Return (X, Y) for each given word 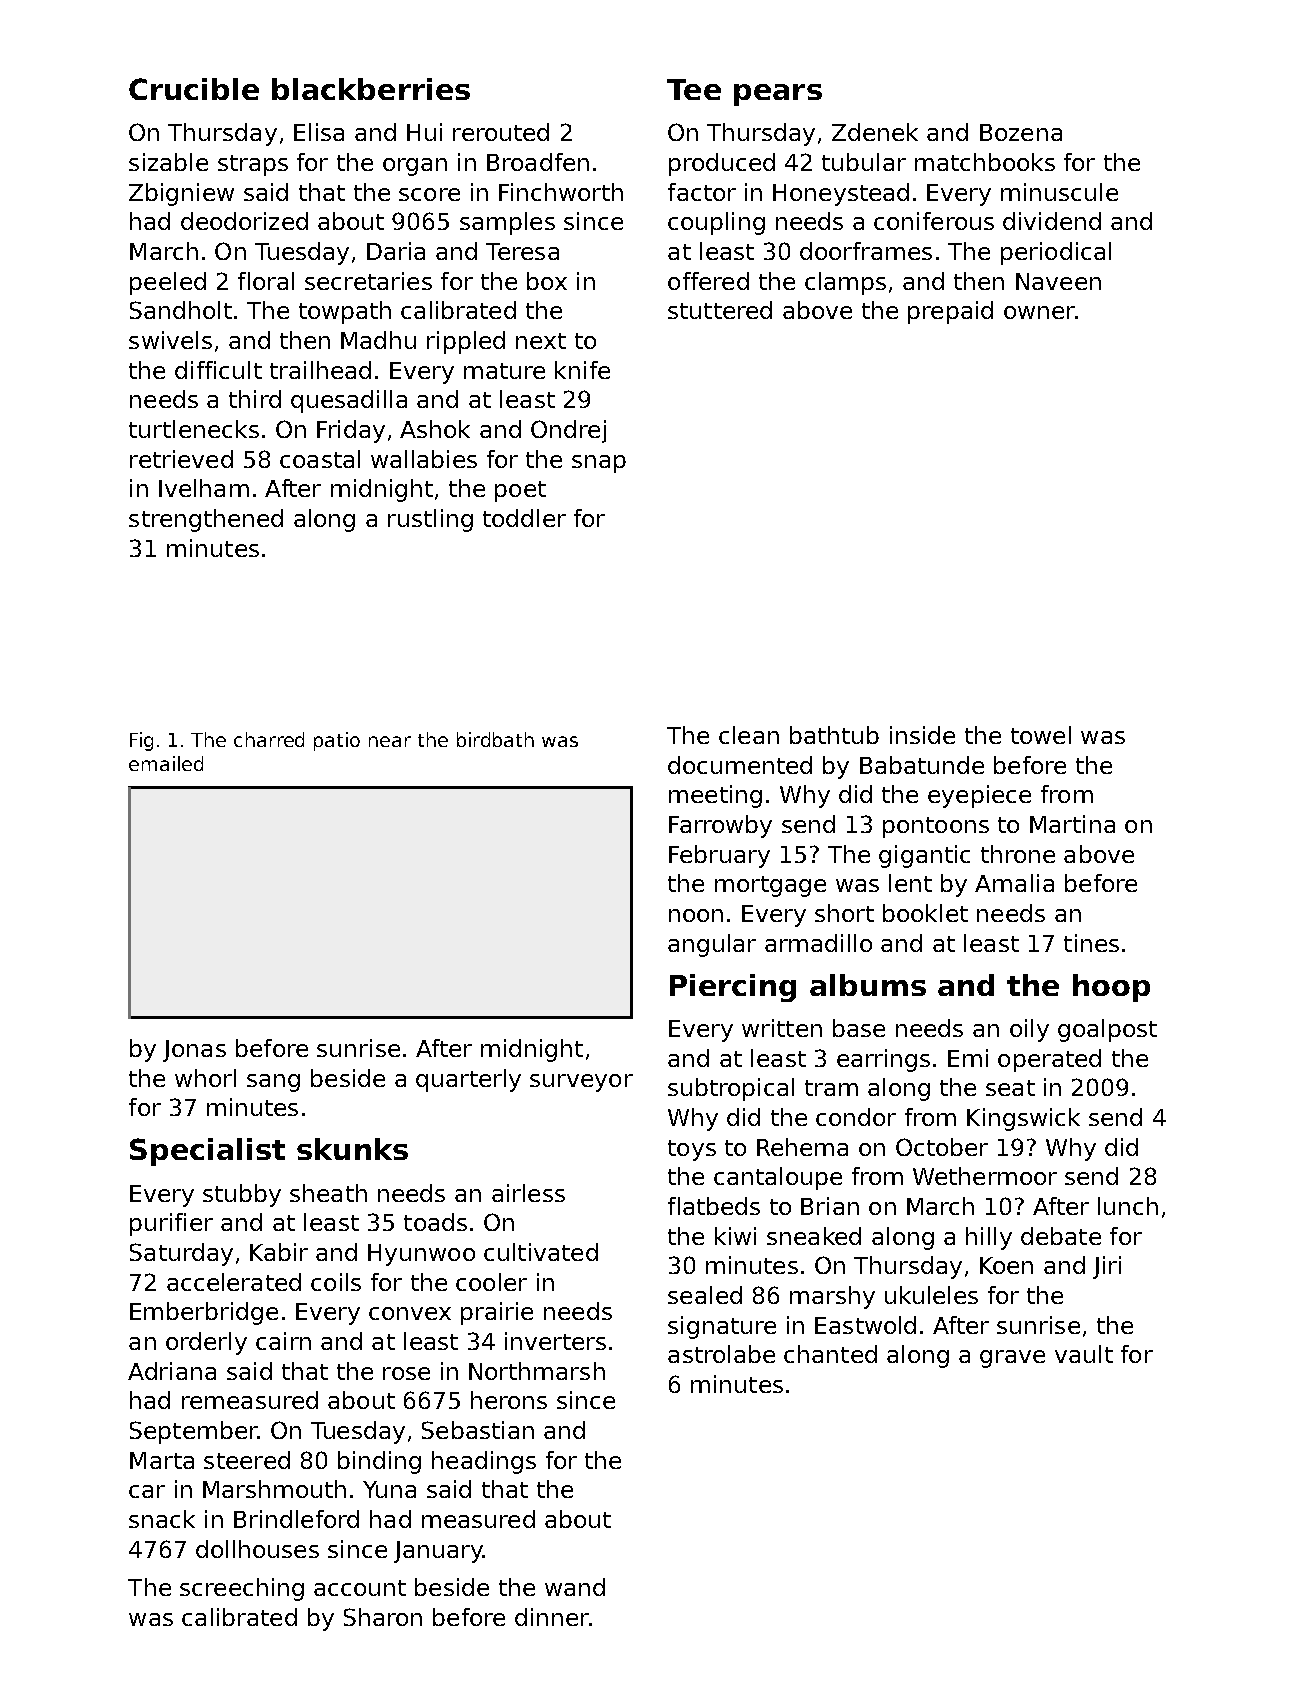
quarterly (468, 1080)
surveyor (581, 1083)
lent (910, 883)
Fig (141, 741)
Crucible (194, 89)
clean (749, 735)
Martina (1072, 824)
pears (778, 95)
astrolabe (721, 1354)
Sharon (383, 1617)
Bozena (1021, 132)
